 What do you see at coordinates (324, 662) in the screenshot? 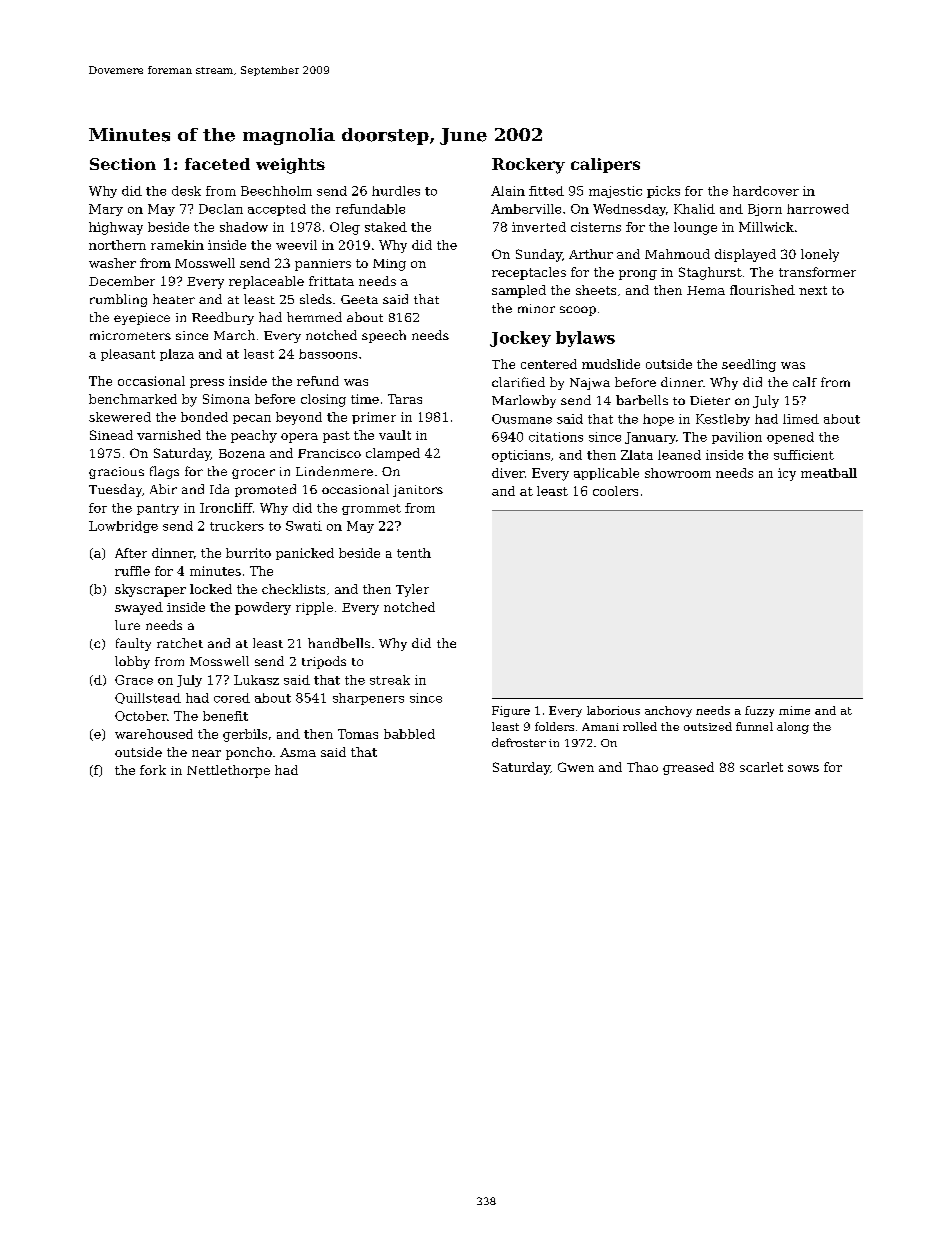
I see `tripods` at bounding box center [324, 662].
